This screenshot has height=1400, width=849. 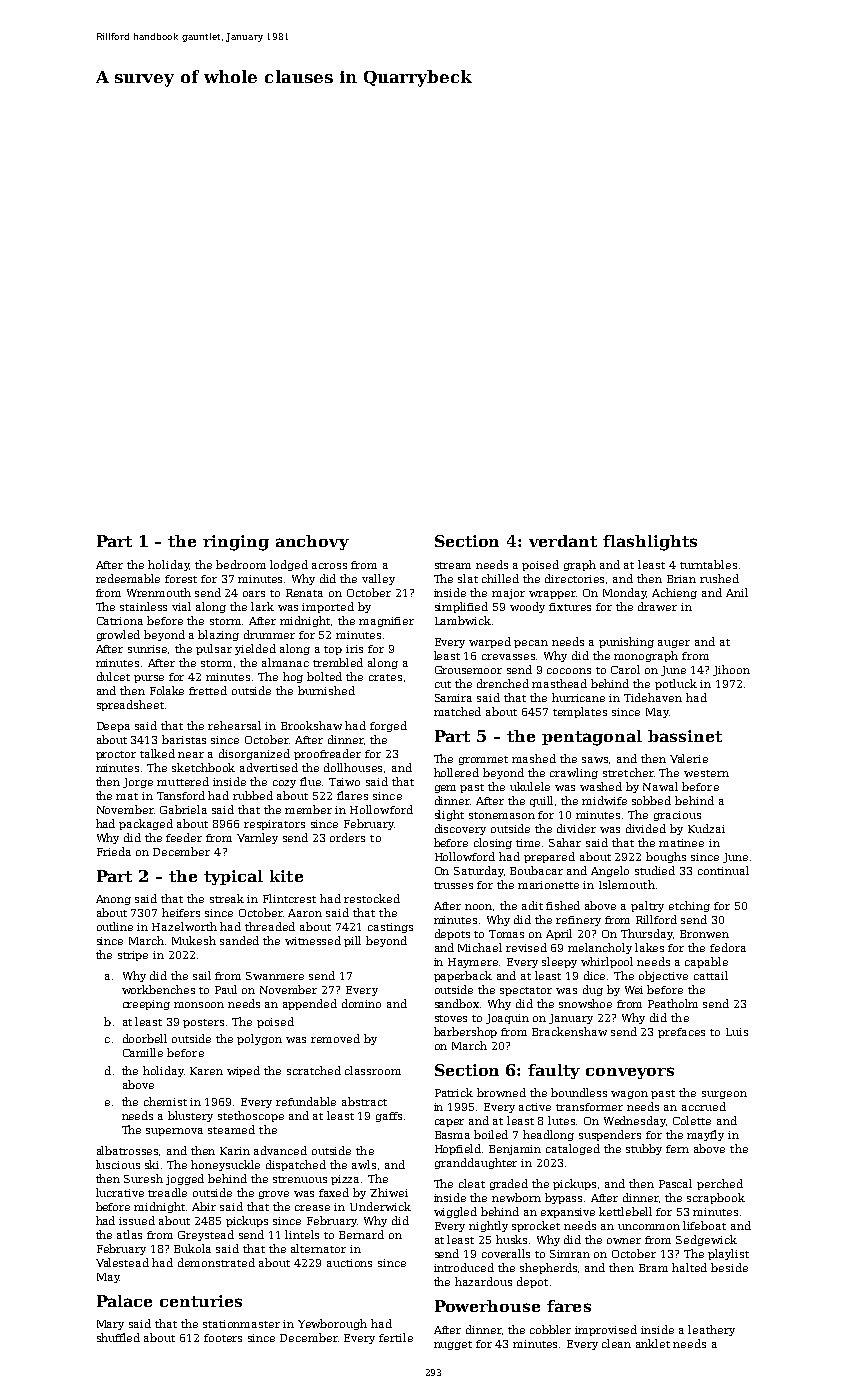 What do you see at coordinates (236, 543) in the screenshot?
I see `ringing` at bounding box center [236, 543].
